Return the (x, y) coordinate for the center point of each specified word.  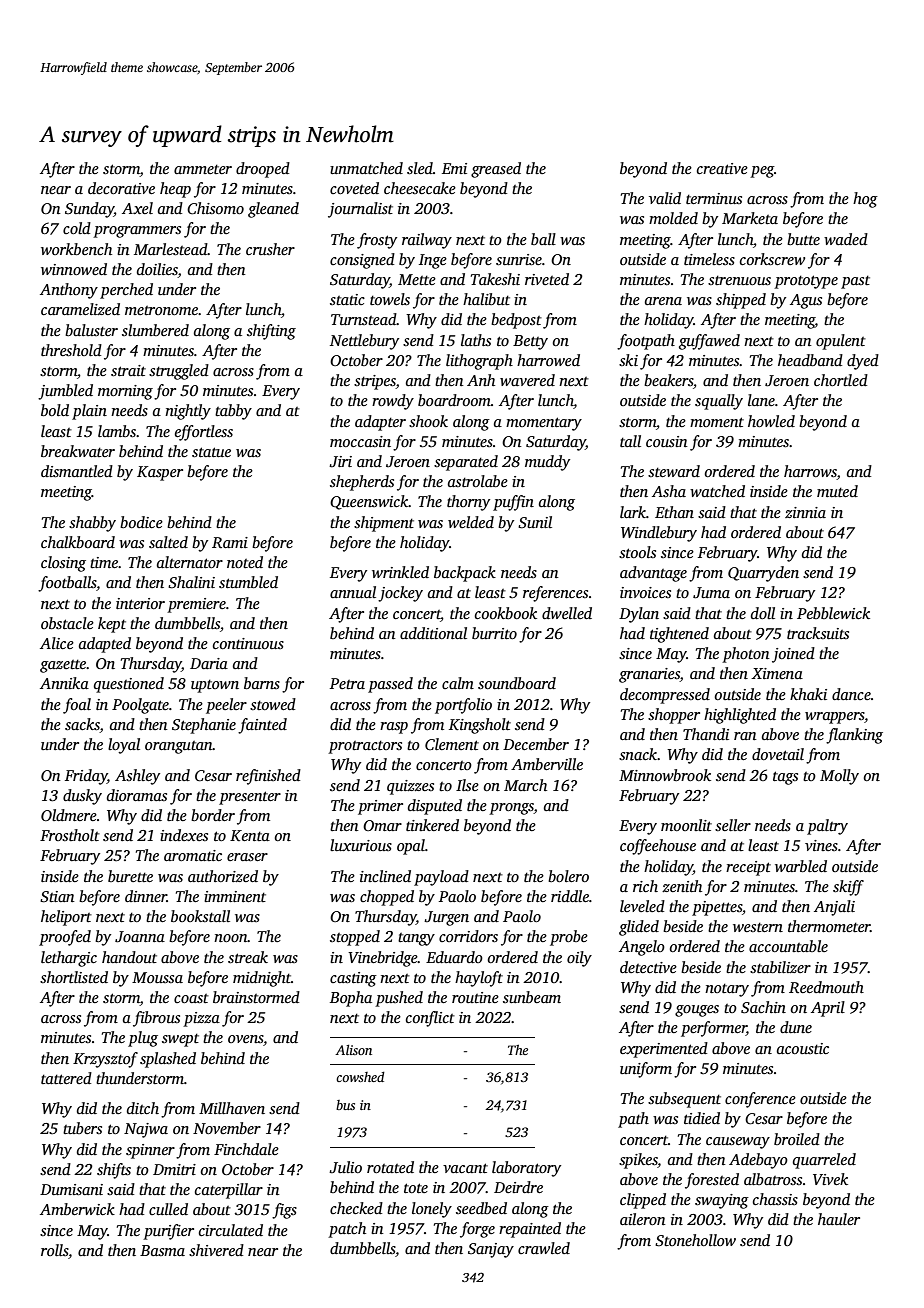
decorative (121, 188)
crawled (544, 1248)
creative (722, 168)
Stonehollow (695, 1240)
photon (746, 655)
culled (168, 1209)
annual (353, 592)
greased (496, 170)
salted (168, 542)
